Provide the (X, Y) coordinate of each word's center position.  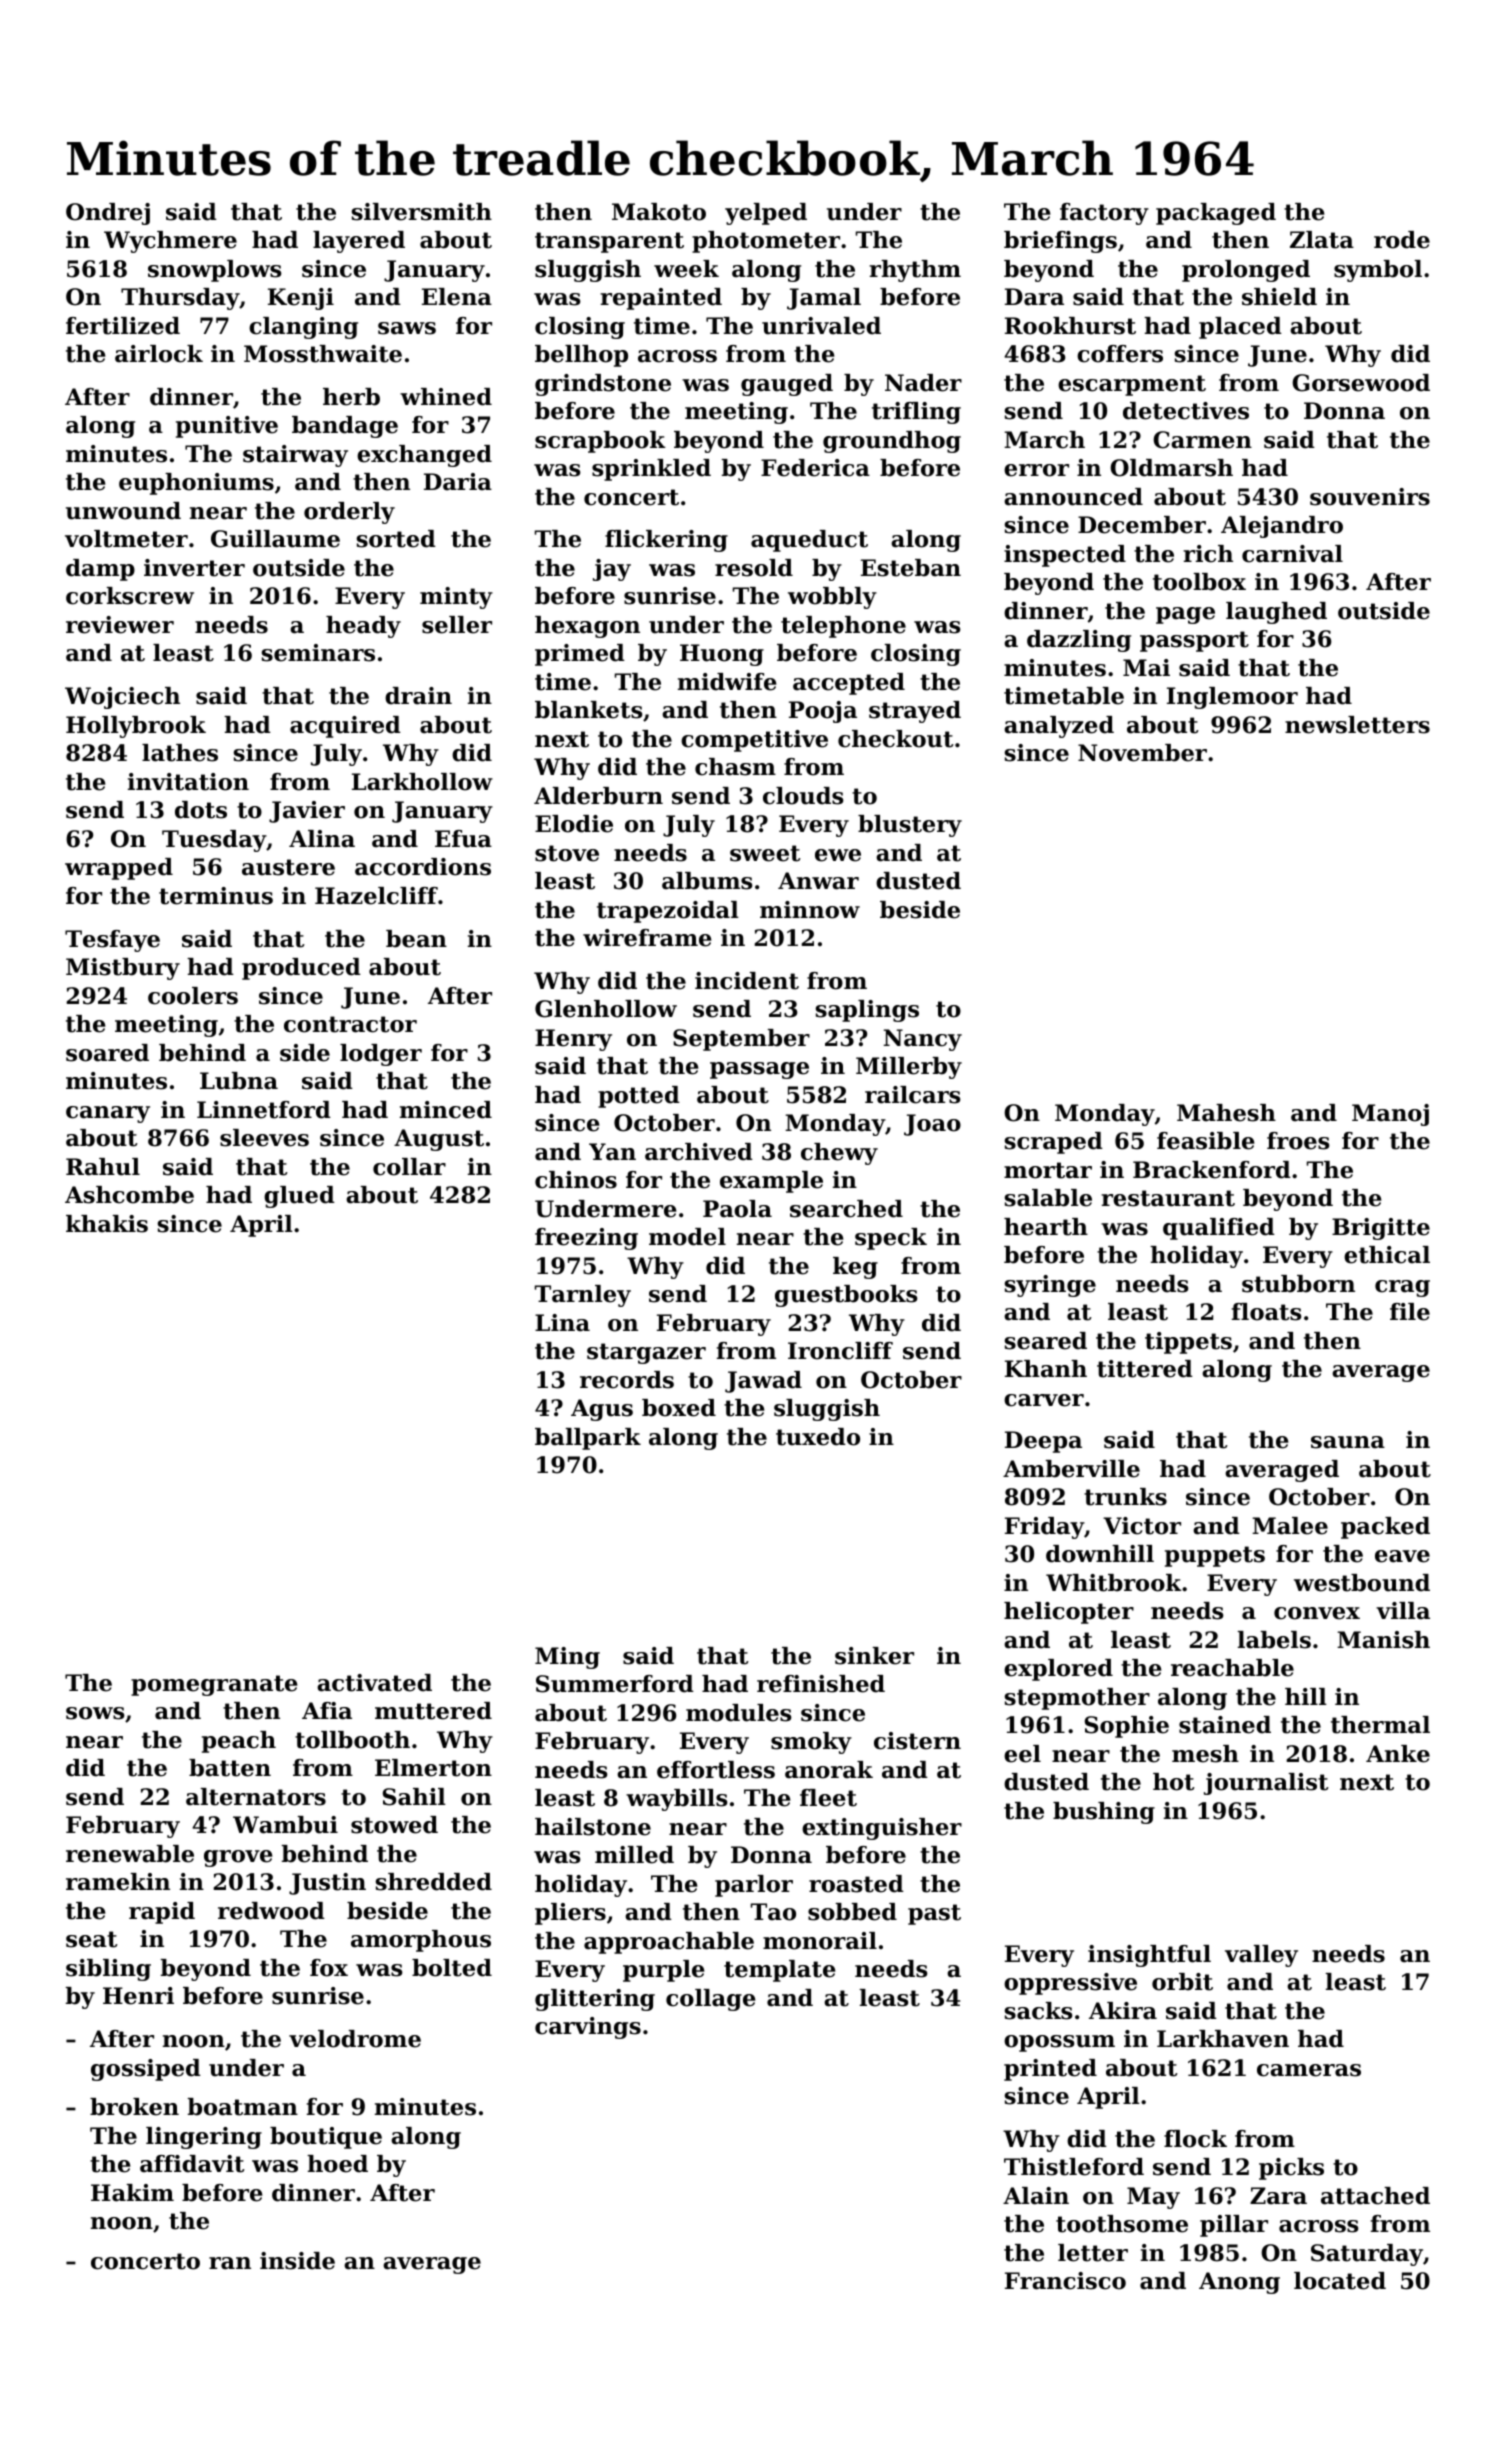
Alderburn (598, 796)
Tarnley (583, 1296)
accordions (423, 867)
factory (1104, 214)
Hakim (132, 2193)
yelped (766, 214)
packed (1385, 1528)
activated (374, 1683)
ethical (1387, 1255)
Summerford (615, 1684)
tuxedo (818, 1437)
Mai (1146, 668)
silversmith (421, 212)
